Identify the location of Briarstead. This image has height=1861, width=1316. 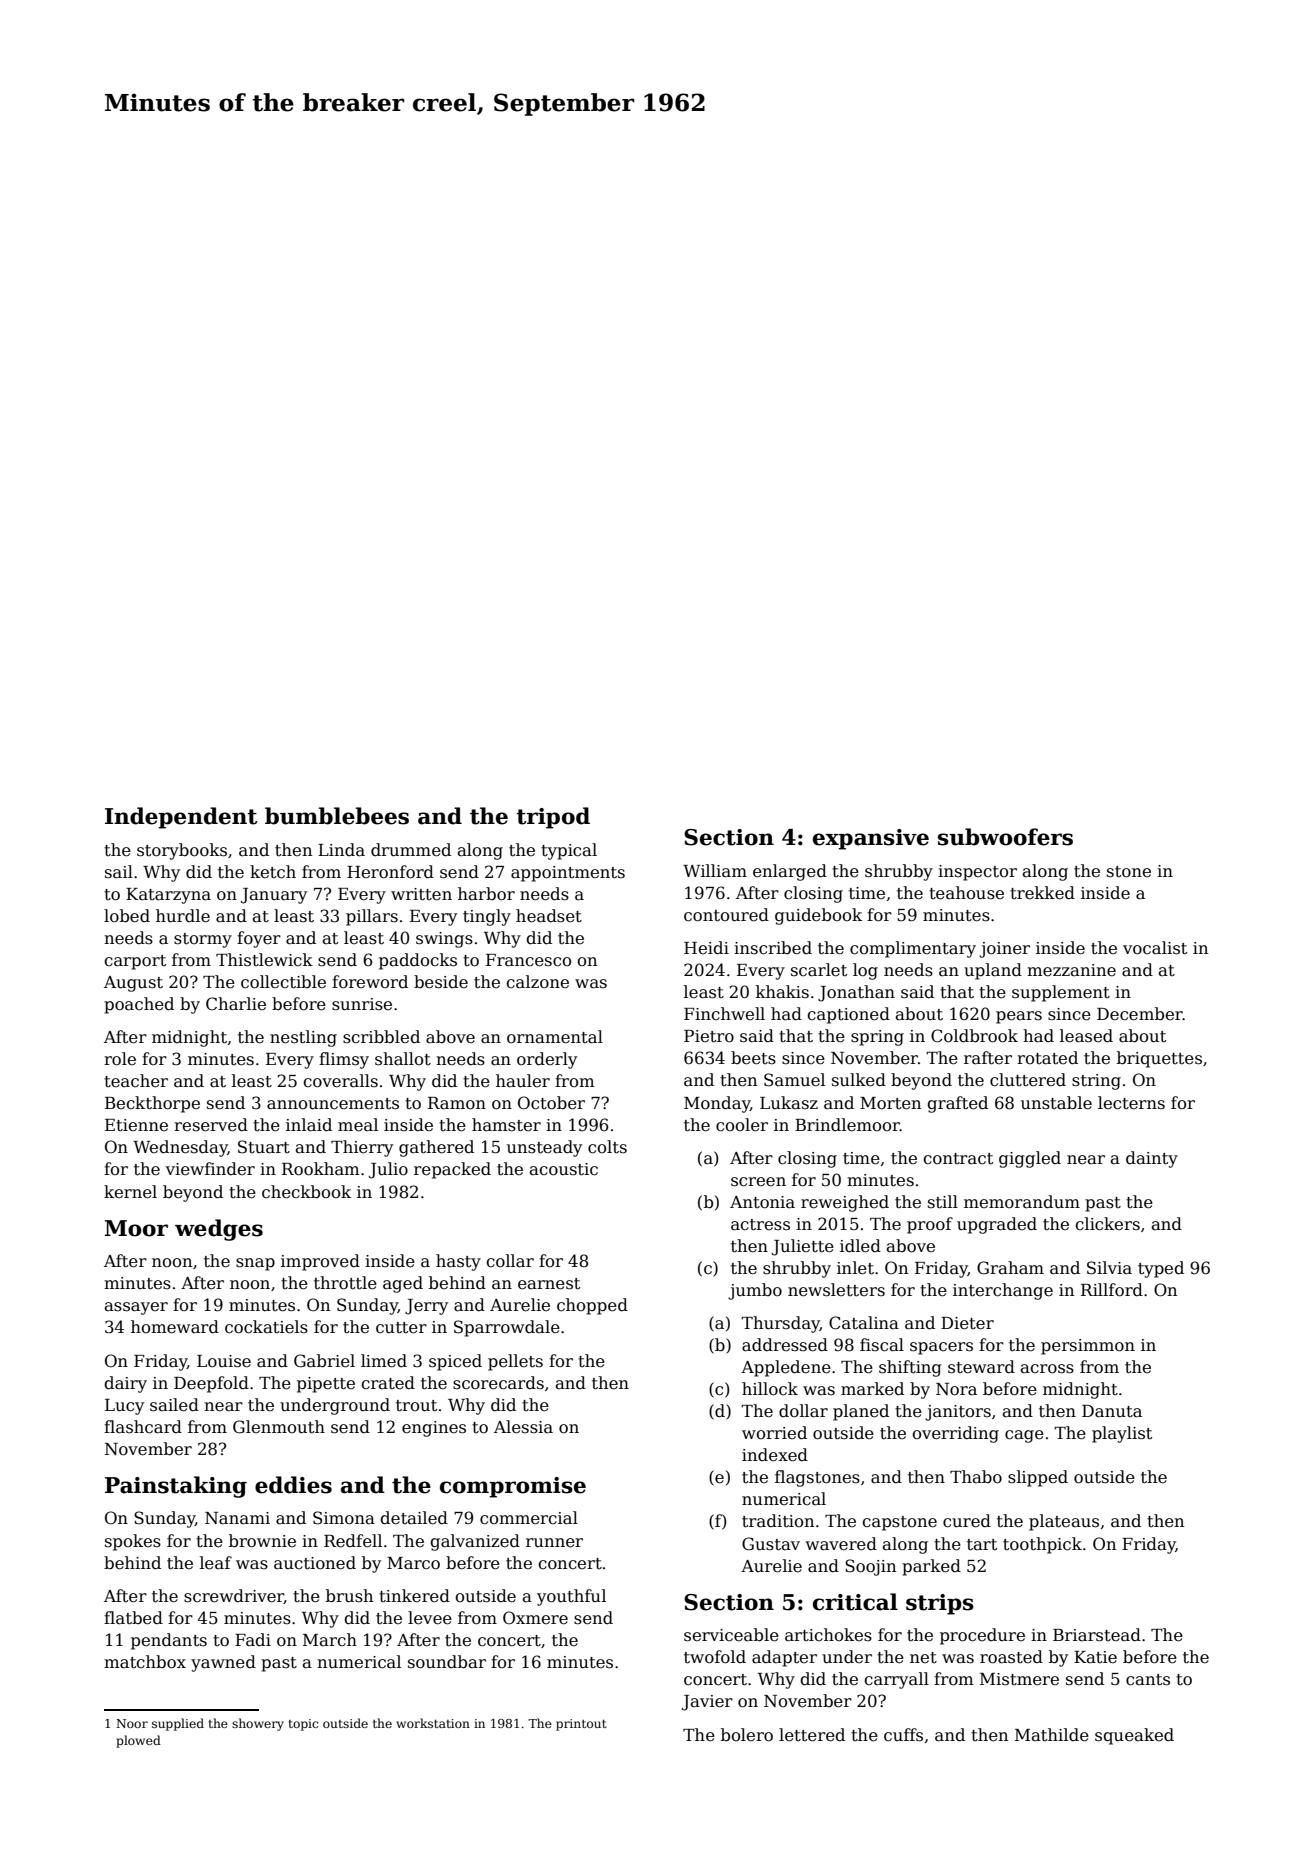
(1097, 1635).
